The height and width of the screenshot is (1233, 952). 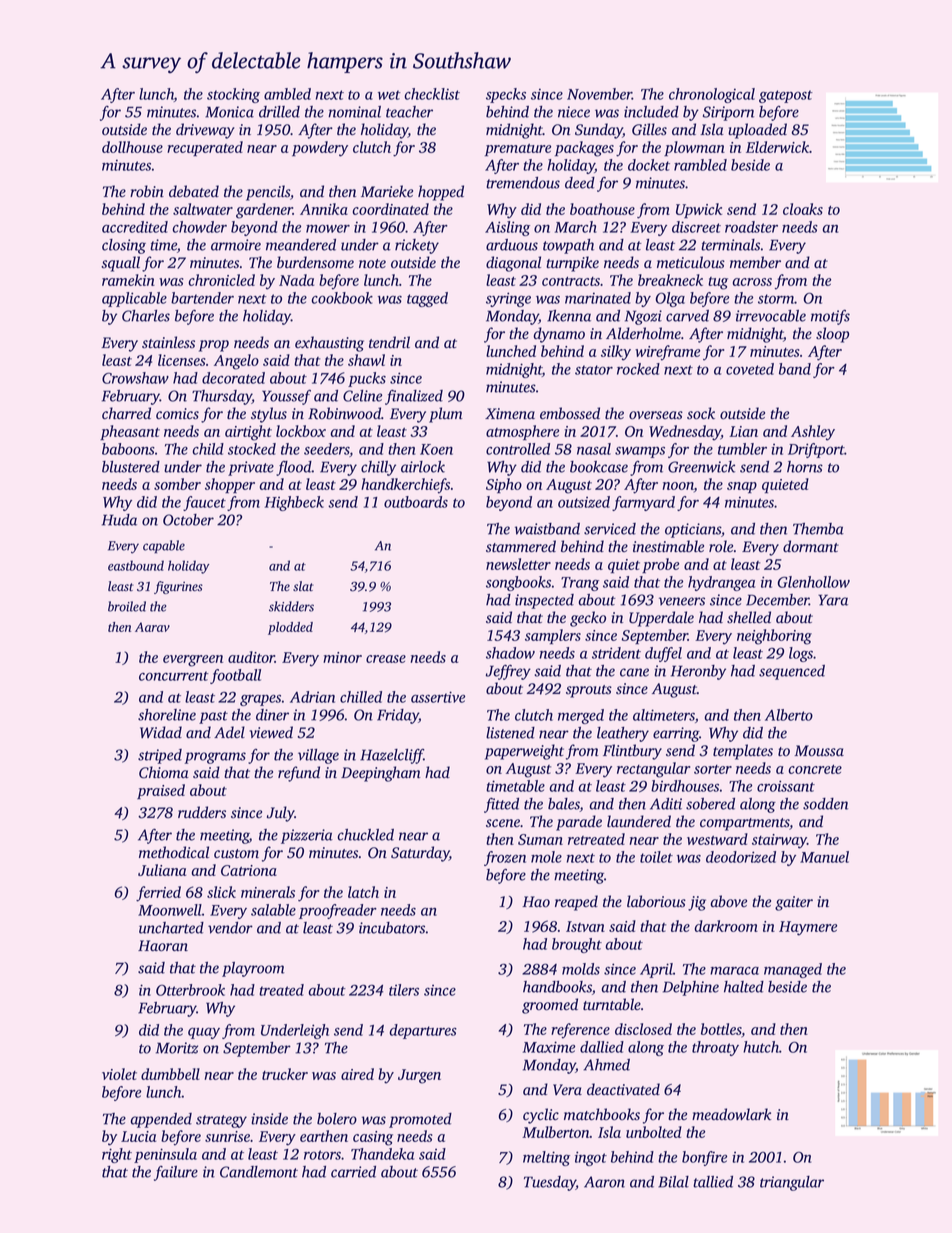 What do you see at coordinates (427, 299) in the screenshot?
I see `tagged` at bounding box center [427, 299].
